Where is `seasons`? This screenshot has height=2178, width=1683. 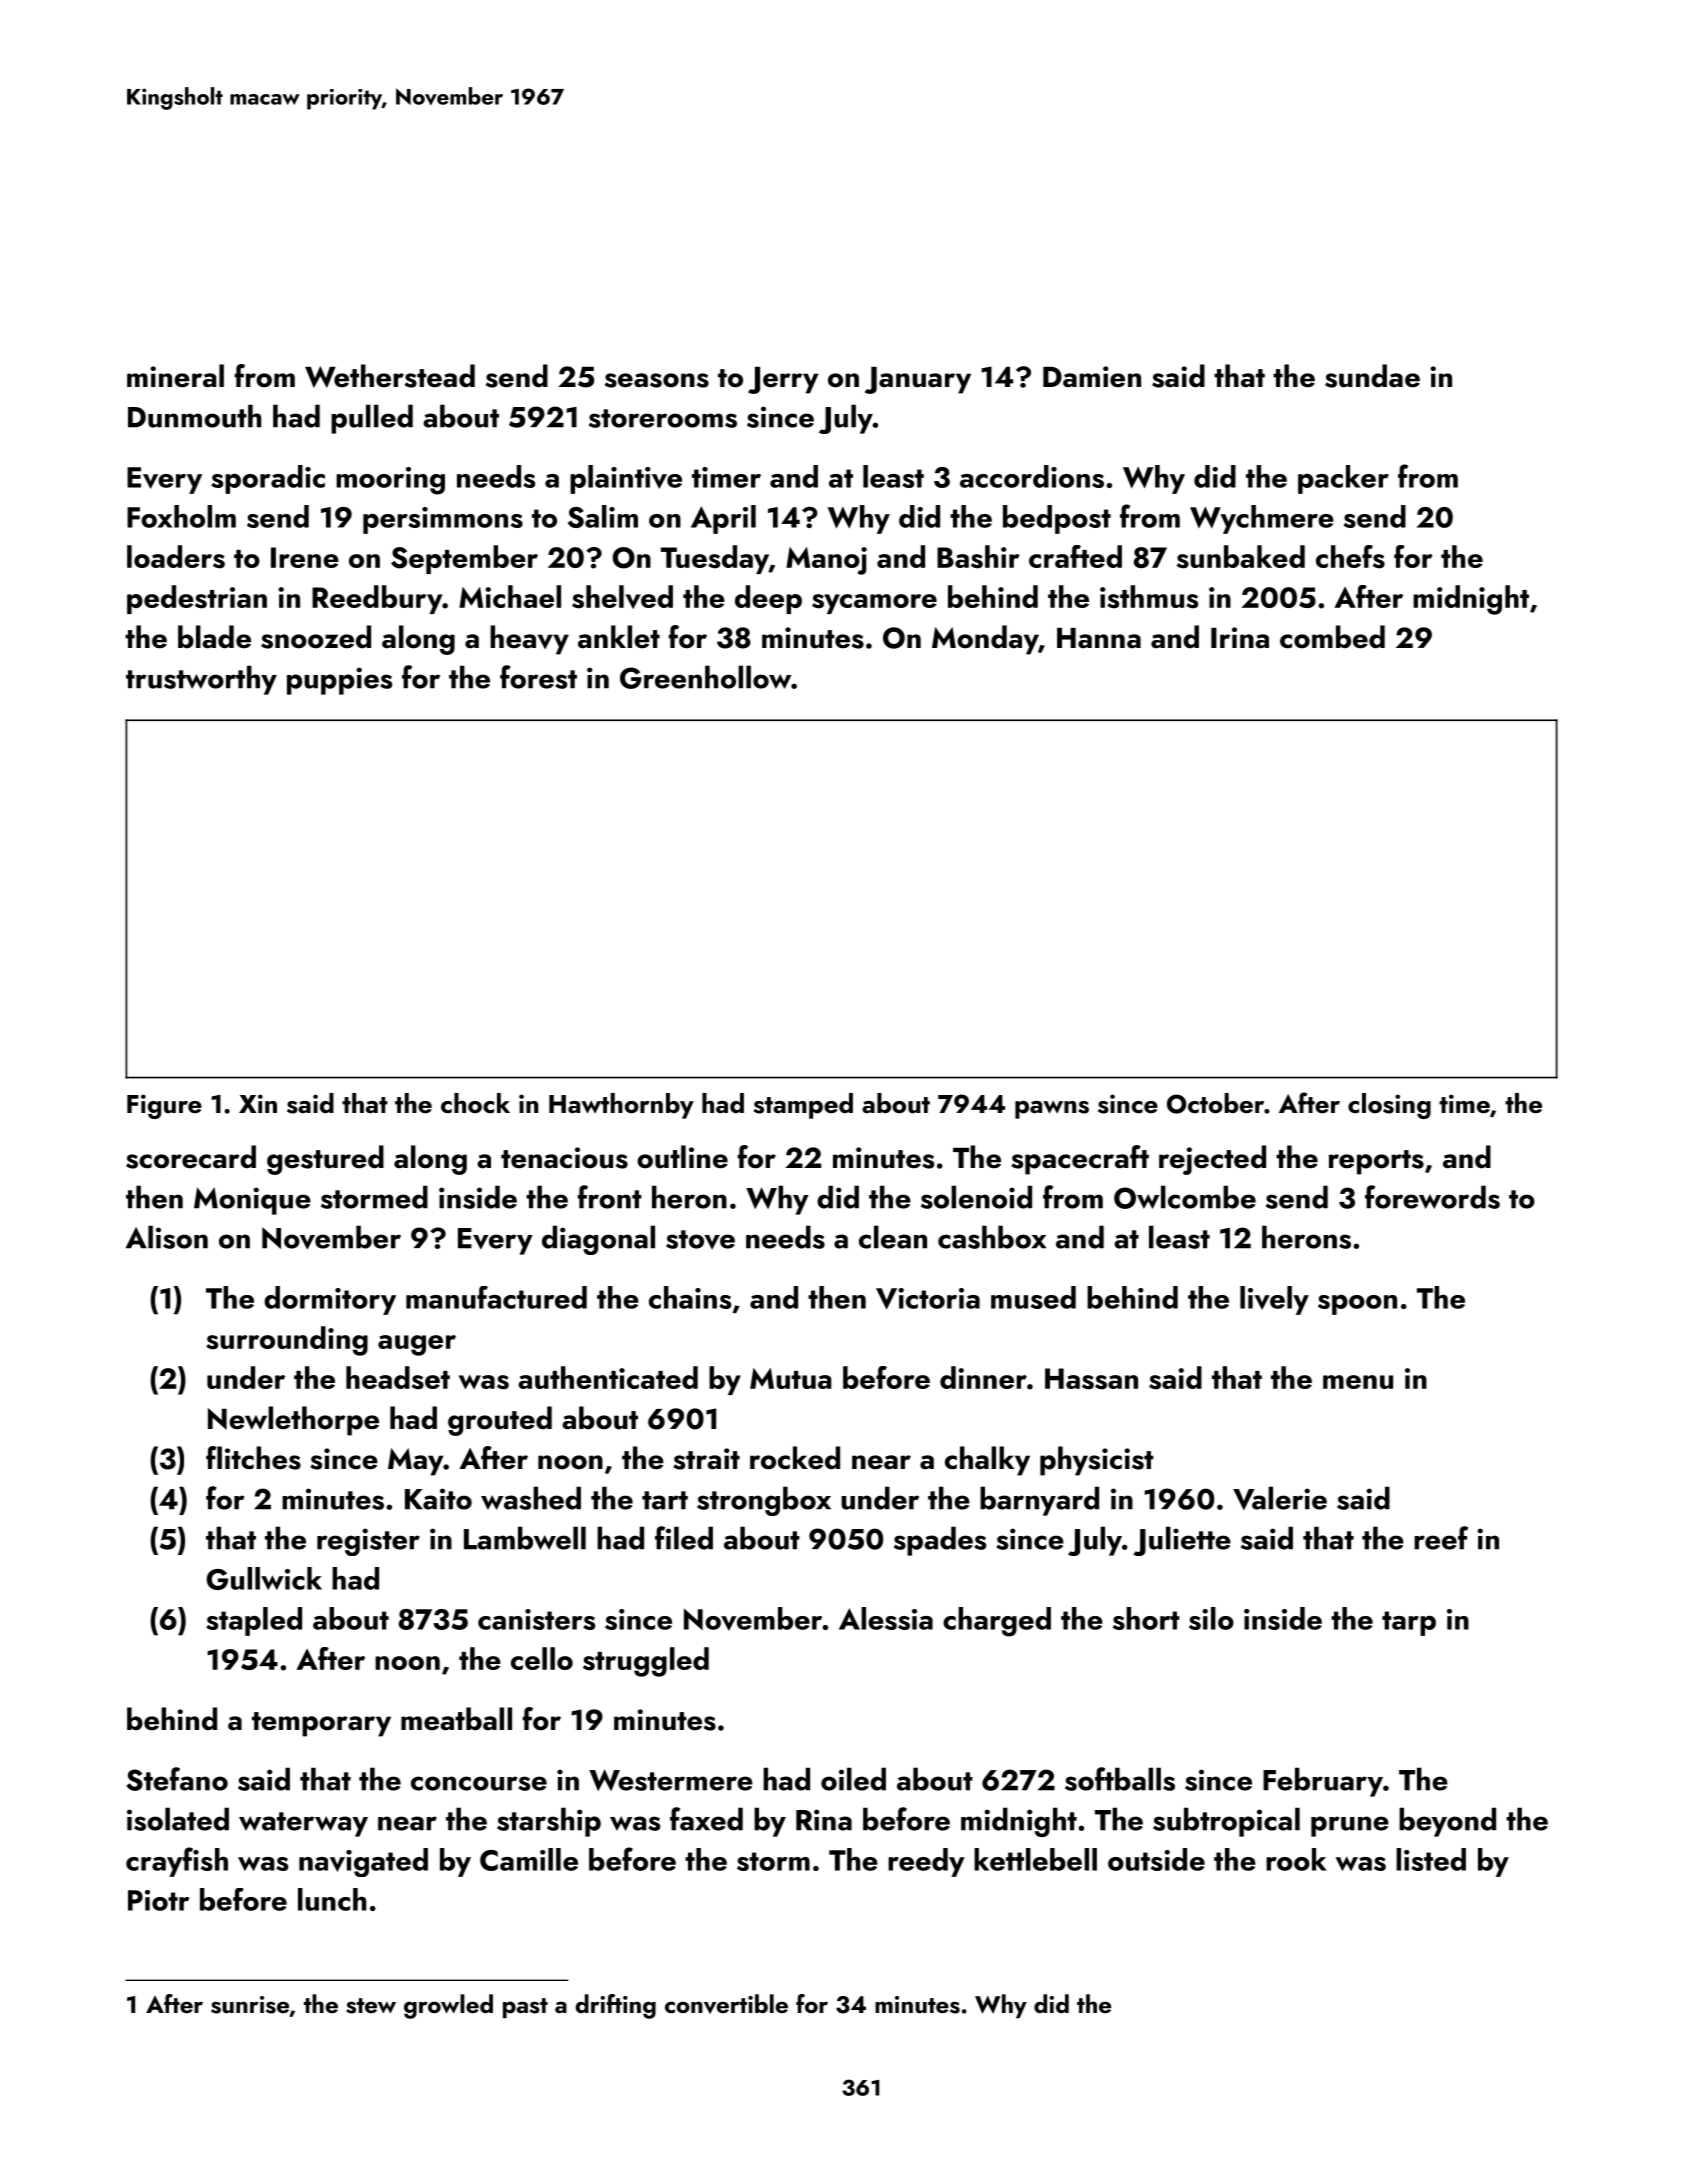
seasons is located at coordinates (657, 380).
